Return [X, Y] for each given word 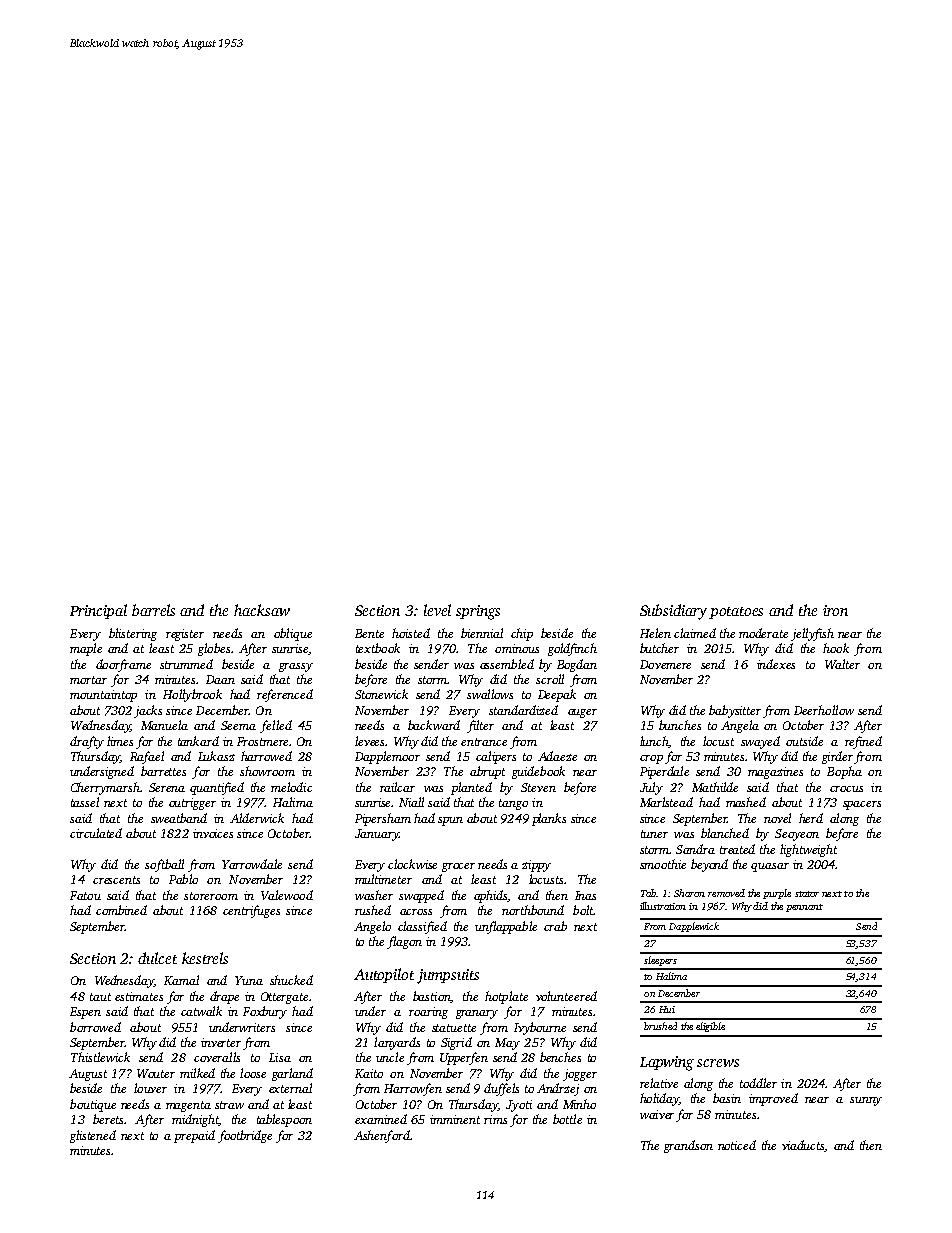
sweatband [179, 818]
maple [86, 649]
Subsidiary [673, 612]
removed [726, 893]
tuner [654, 834]
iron [835, 610]
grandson [688, 1146]
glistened [93, 1136]
